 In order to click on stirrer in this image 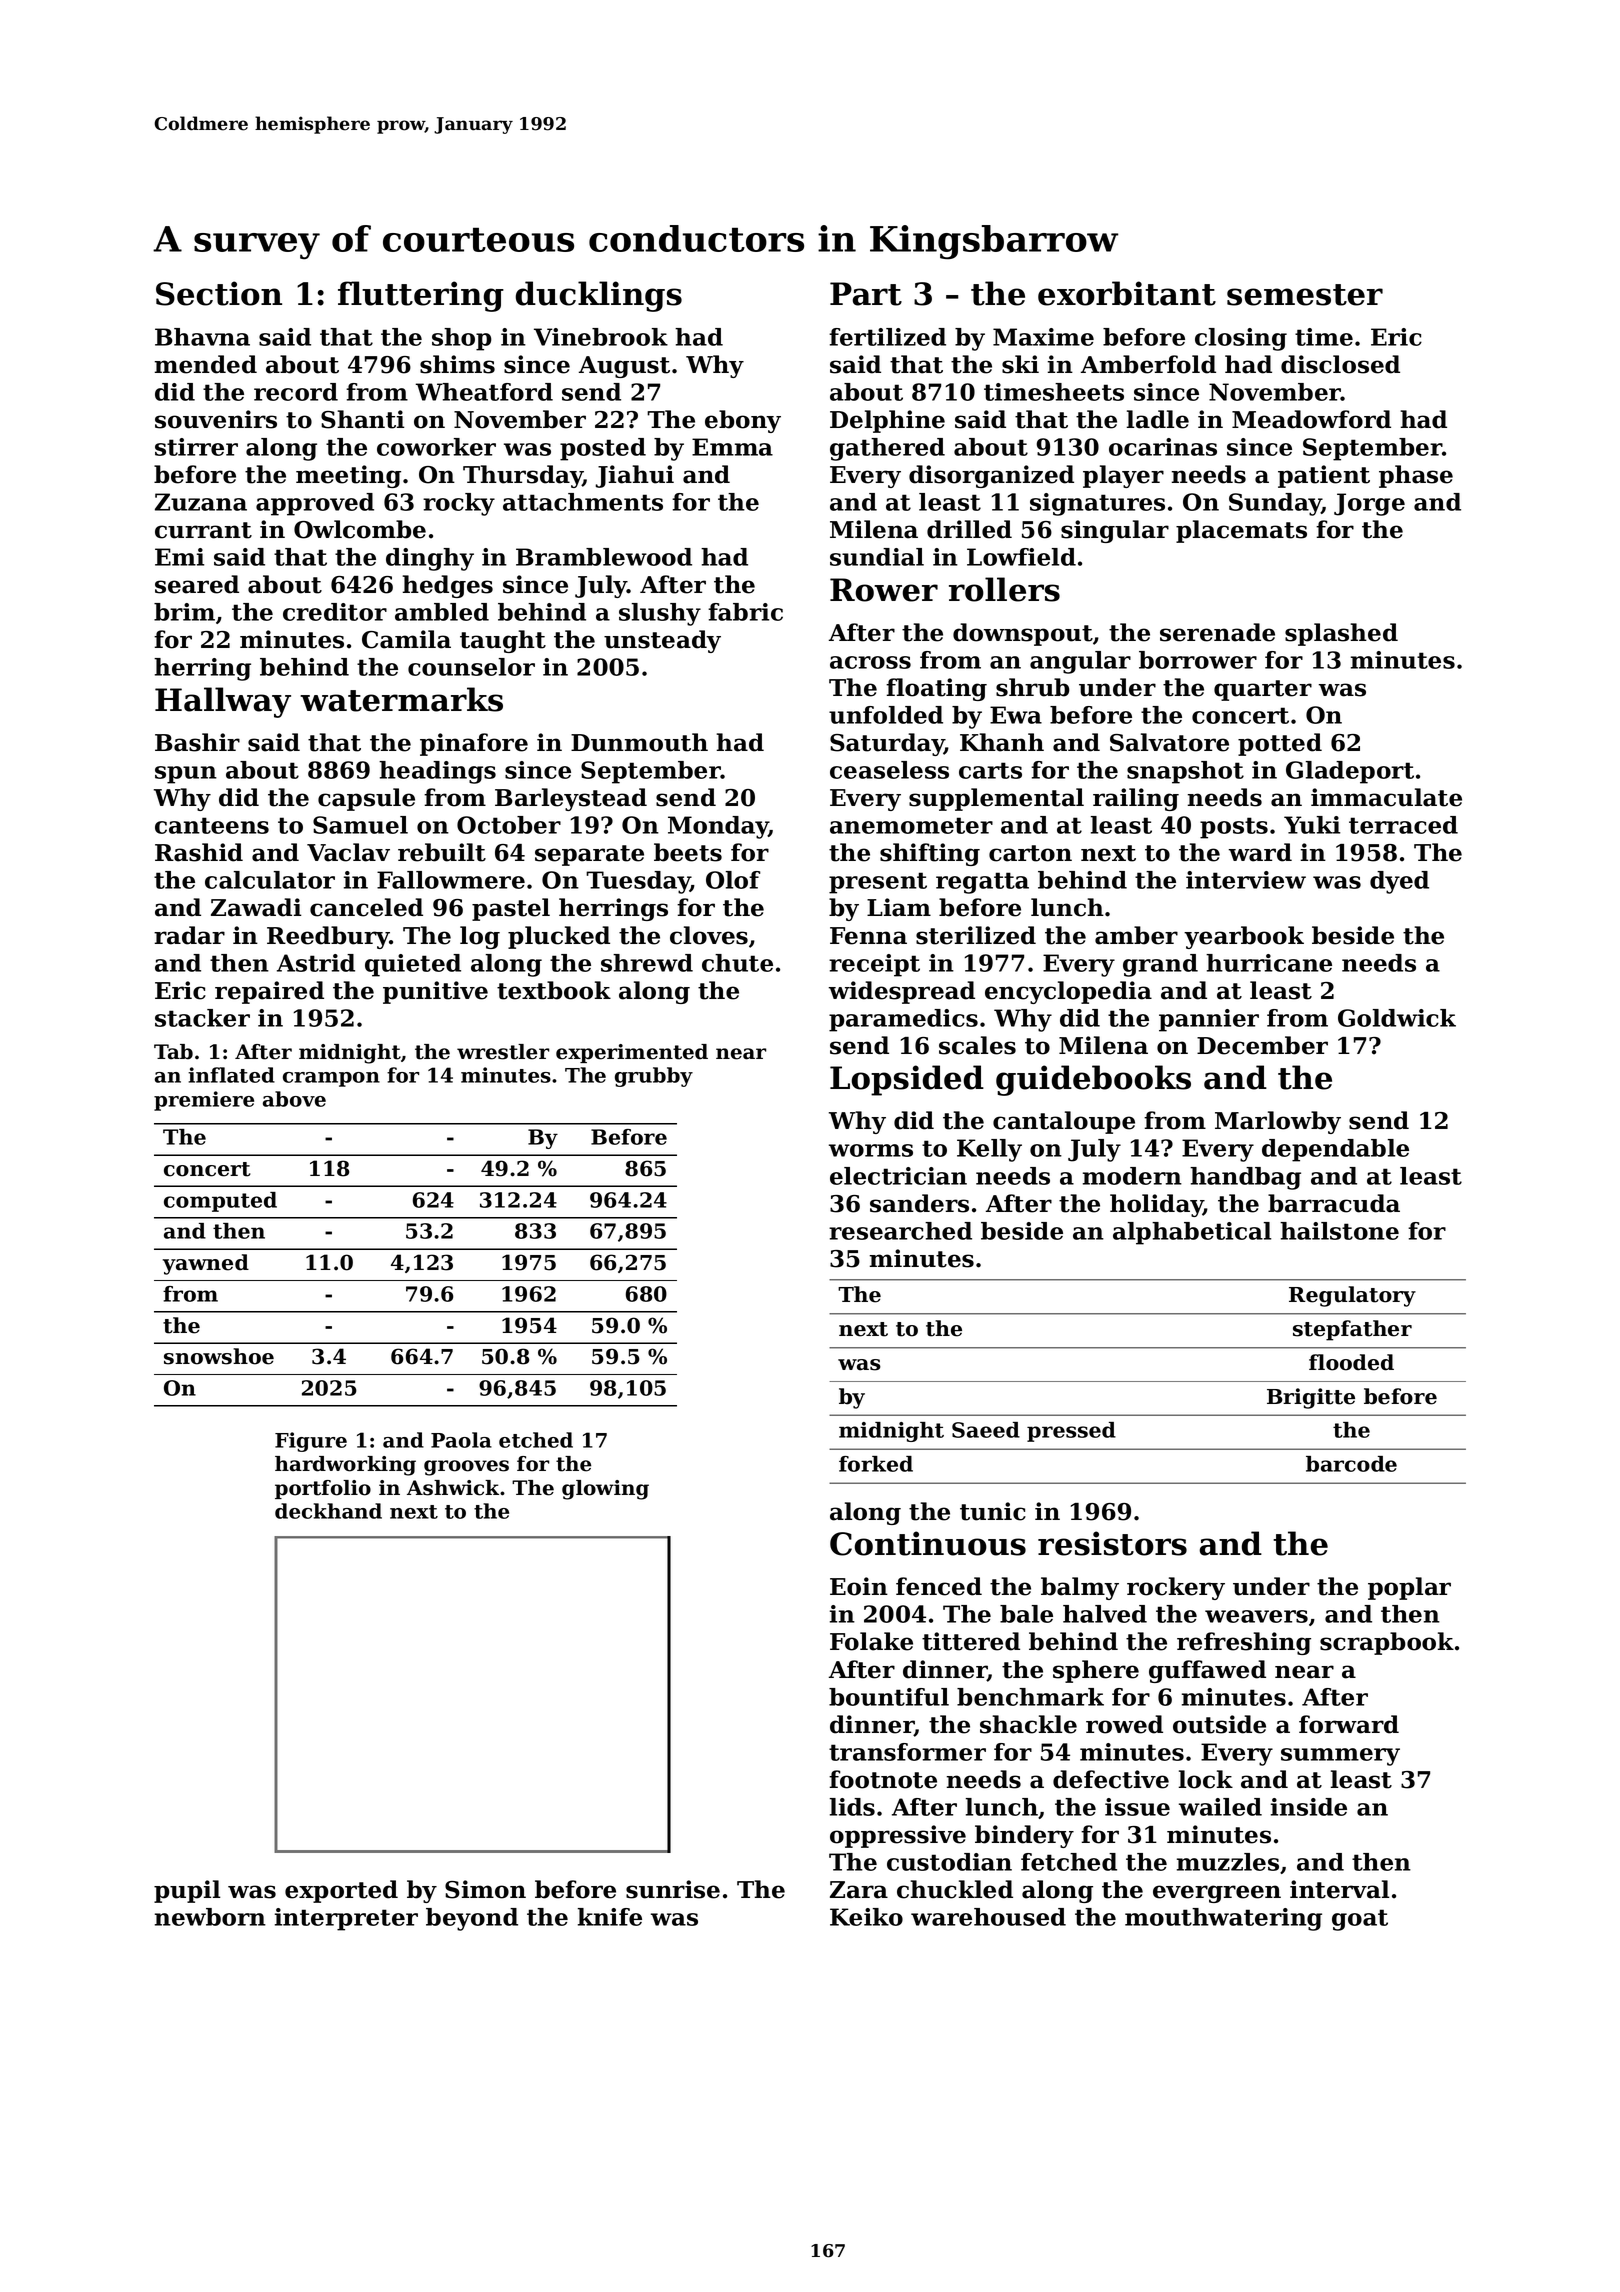, I will do `click(196, 447)`.
